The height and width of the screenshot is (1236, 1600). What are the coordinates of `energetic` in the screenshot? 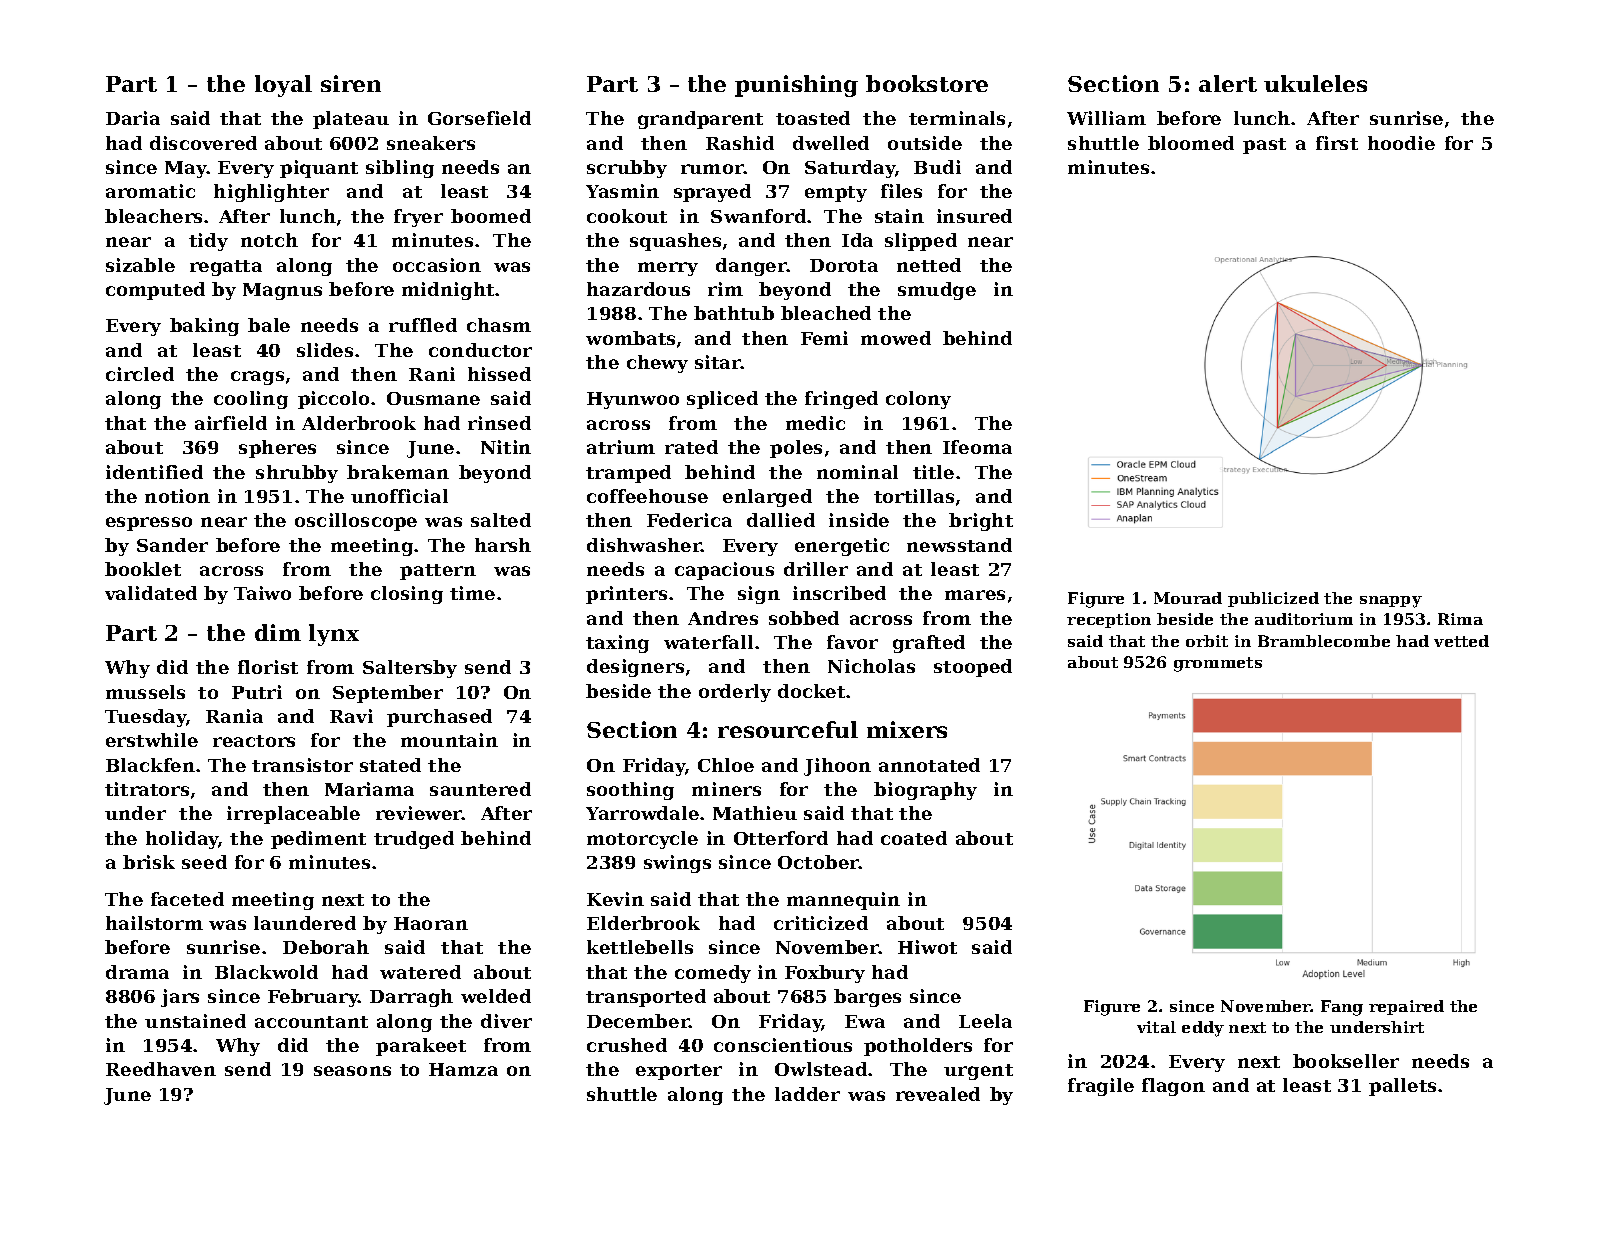 It's located at (842, 547).
